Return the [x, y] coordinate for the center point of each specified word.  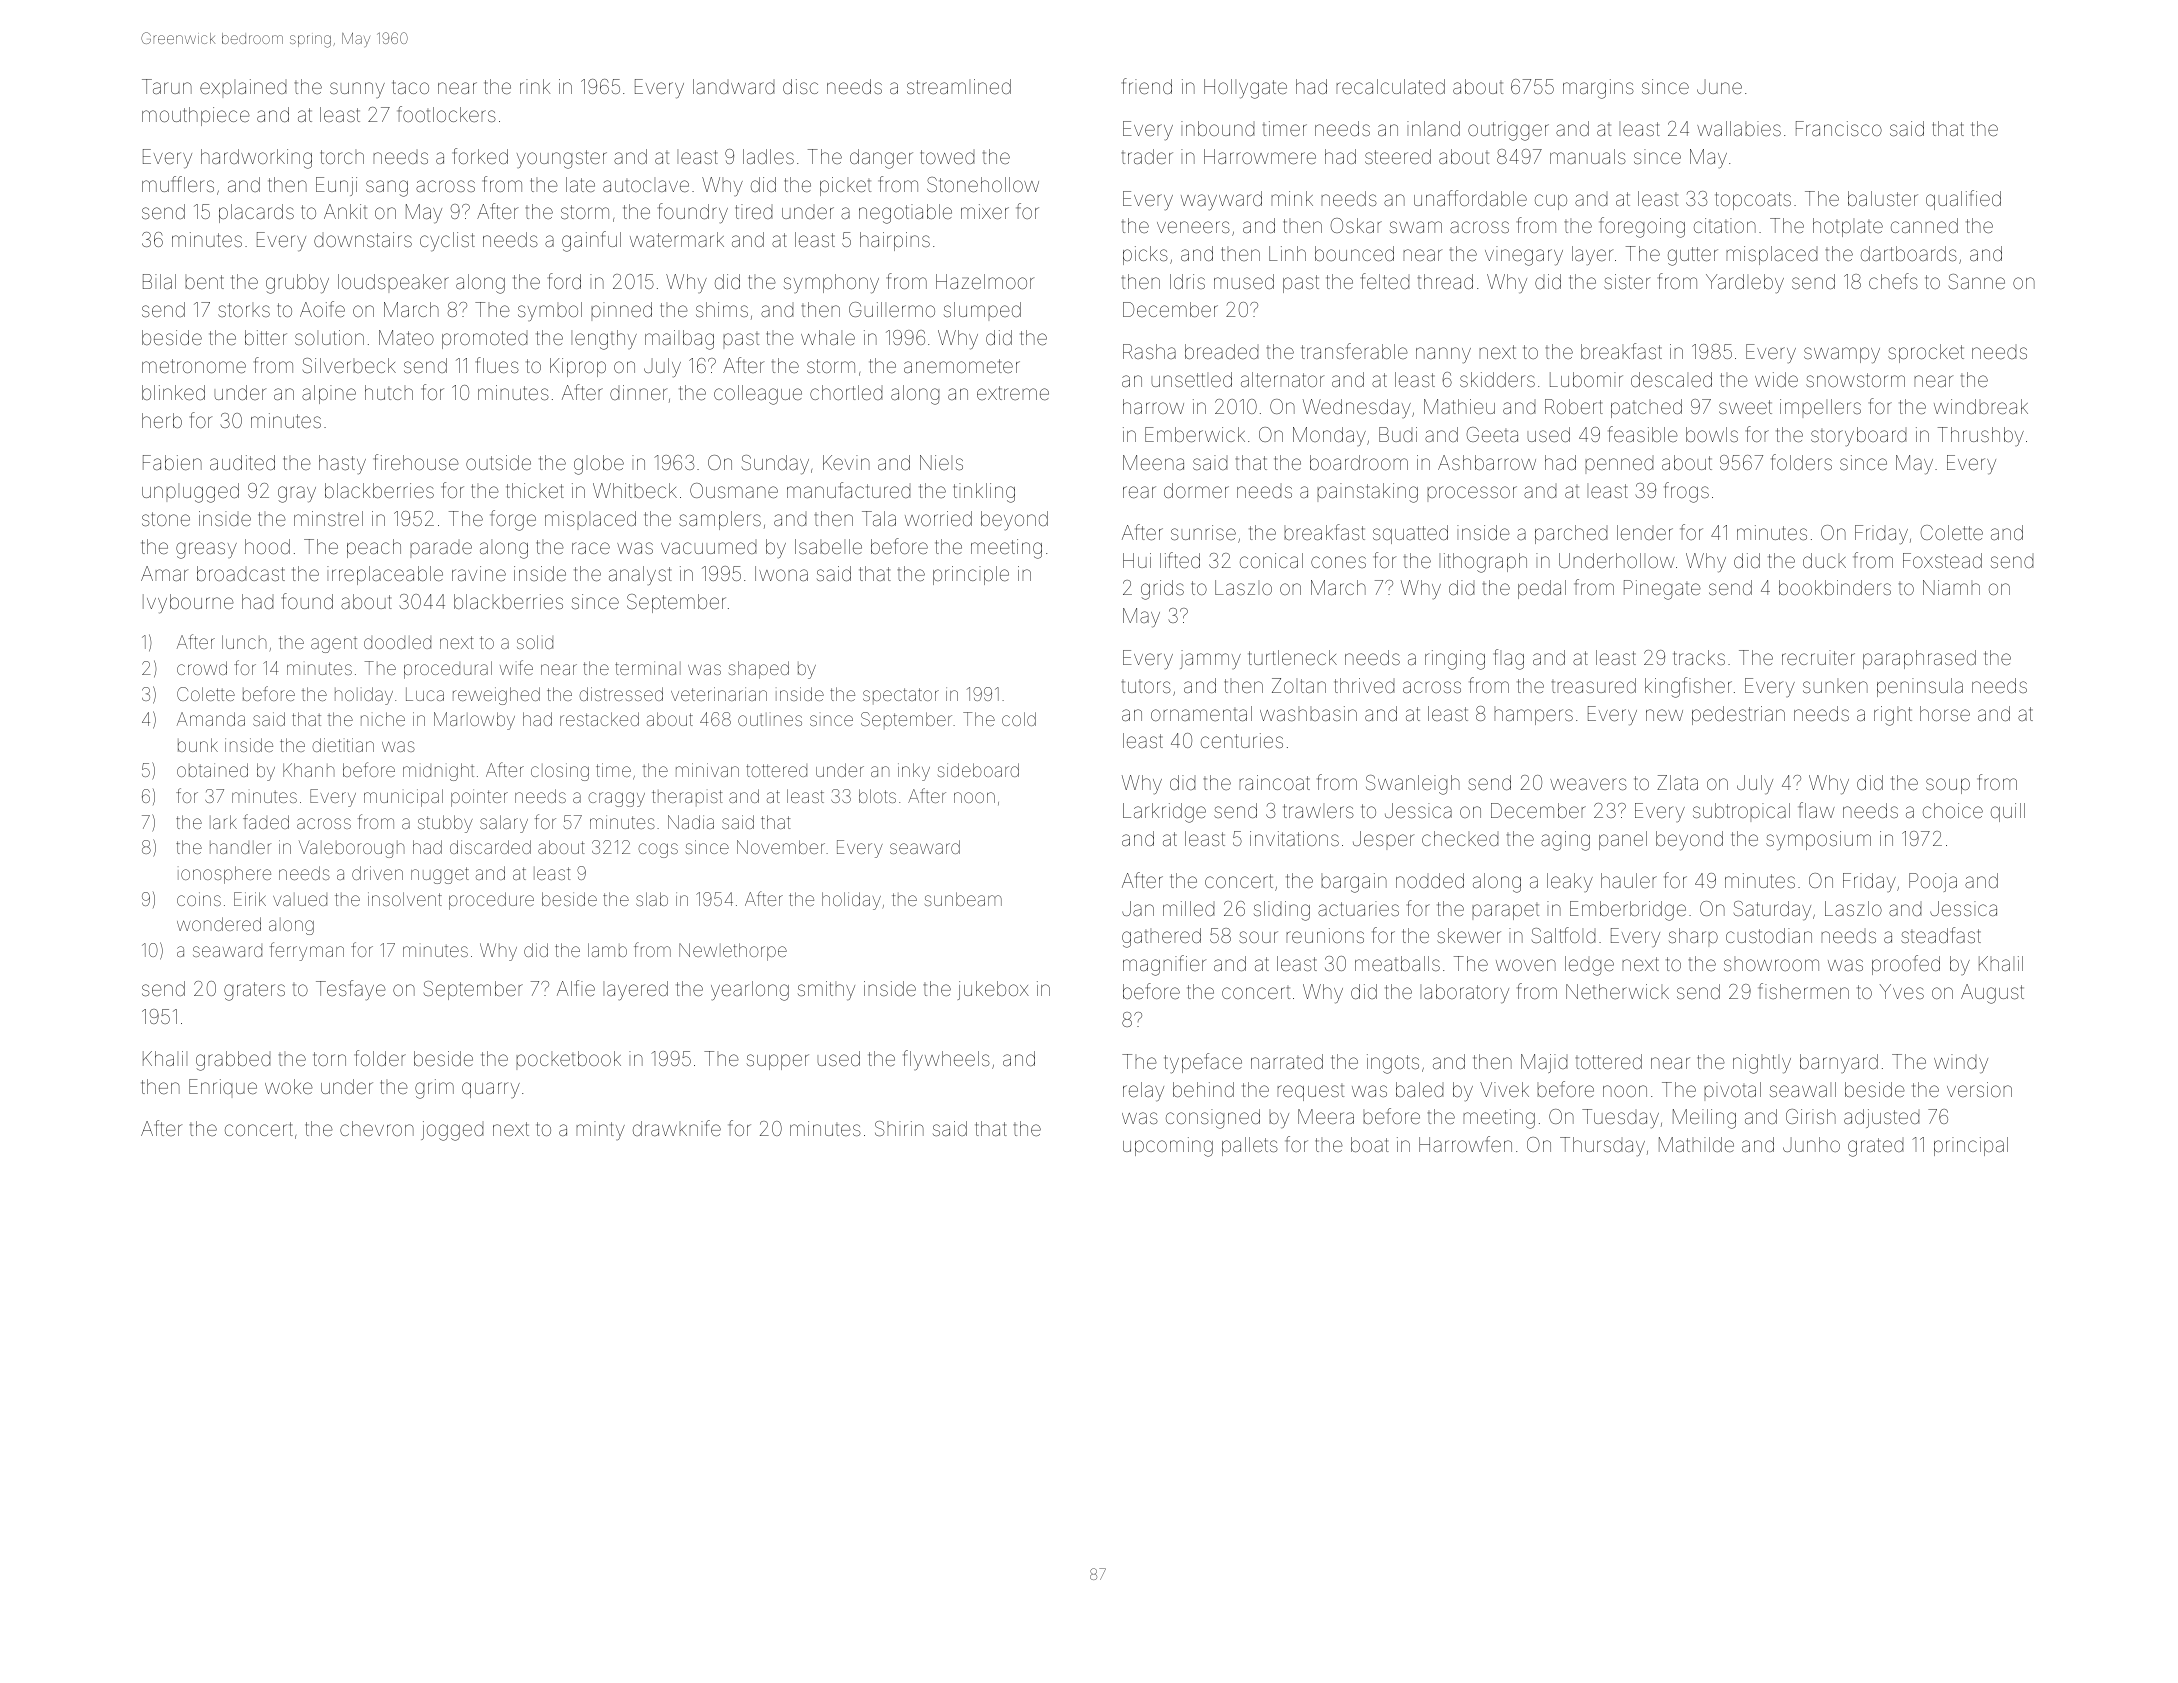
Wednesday [1357, 408]
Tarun [167, 86]
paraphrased [1919, 659]
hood [267, 546]
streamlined [959, 86]
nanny [1443, 355]
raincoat [1274, 782]
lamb [607, 950]
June [1719, 86]
